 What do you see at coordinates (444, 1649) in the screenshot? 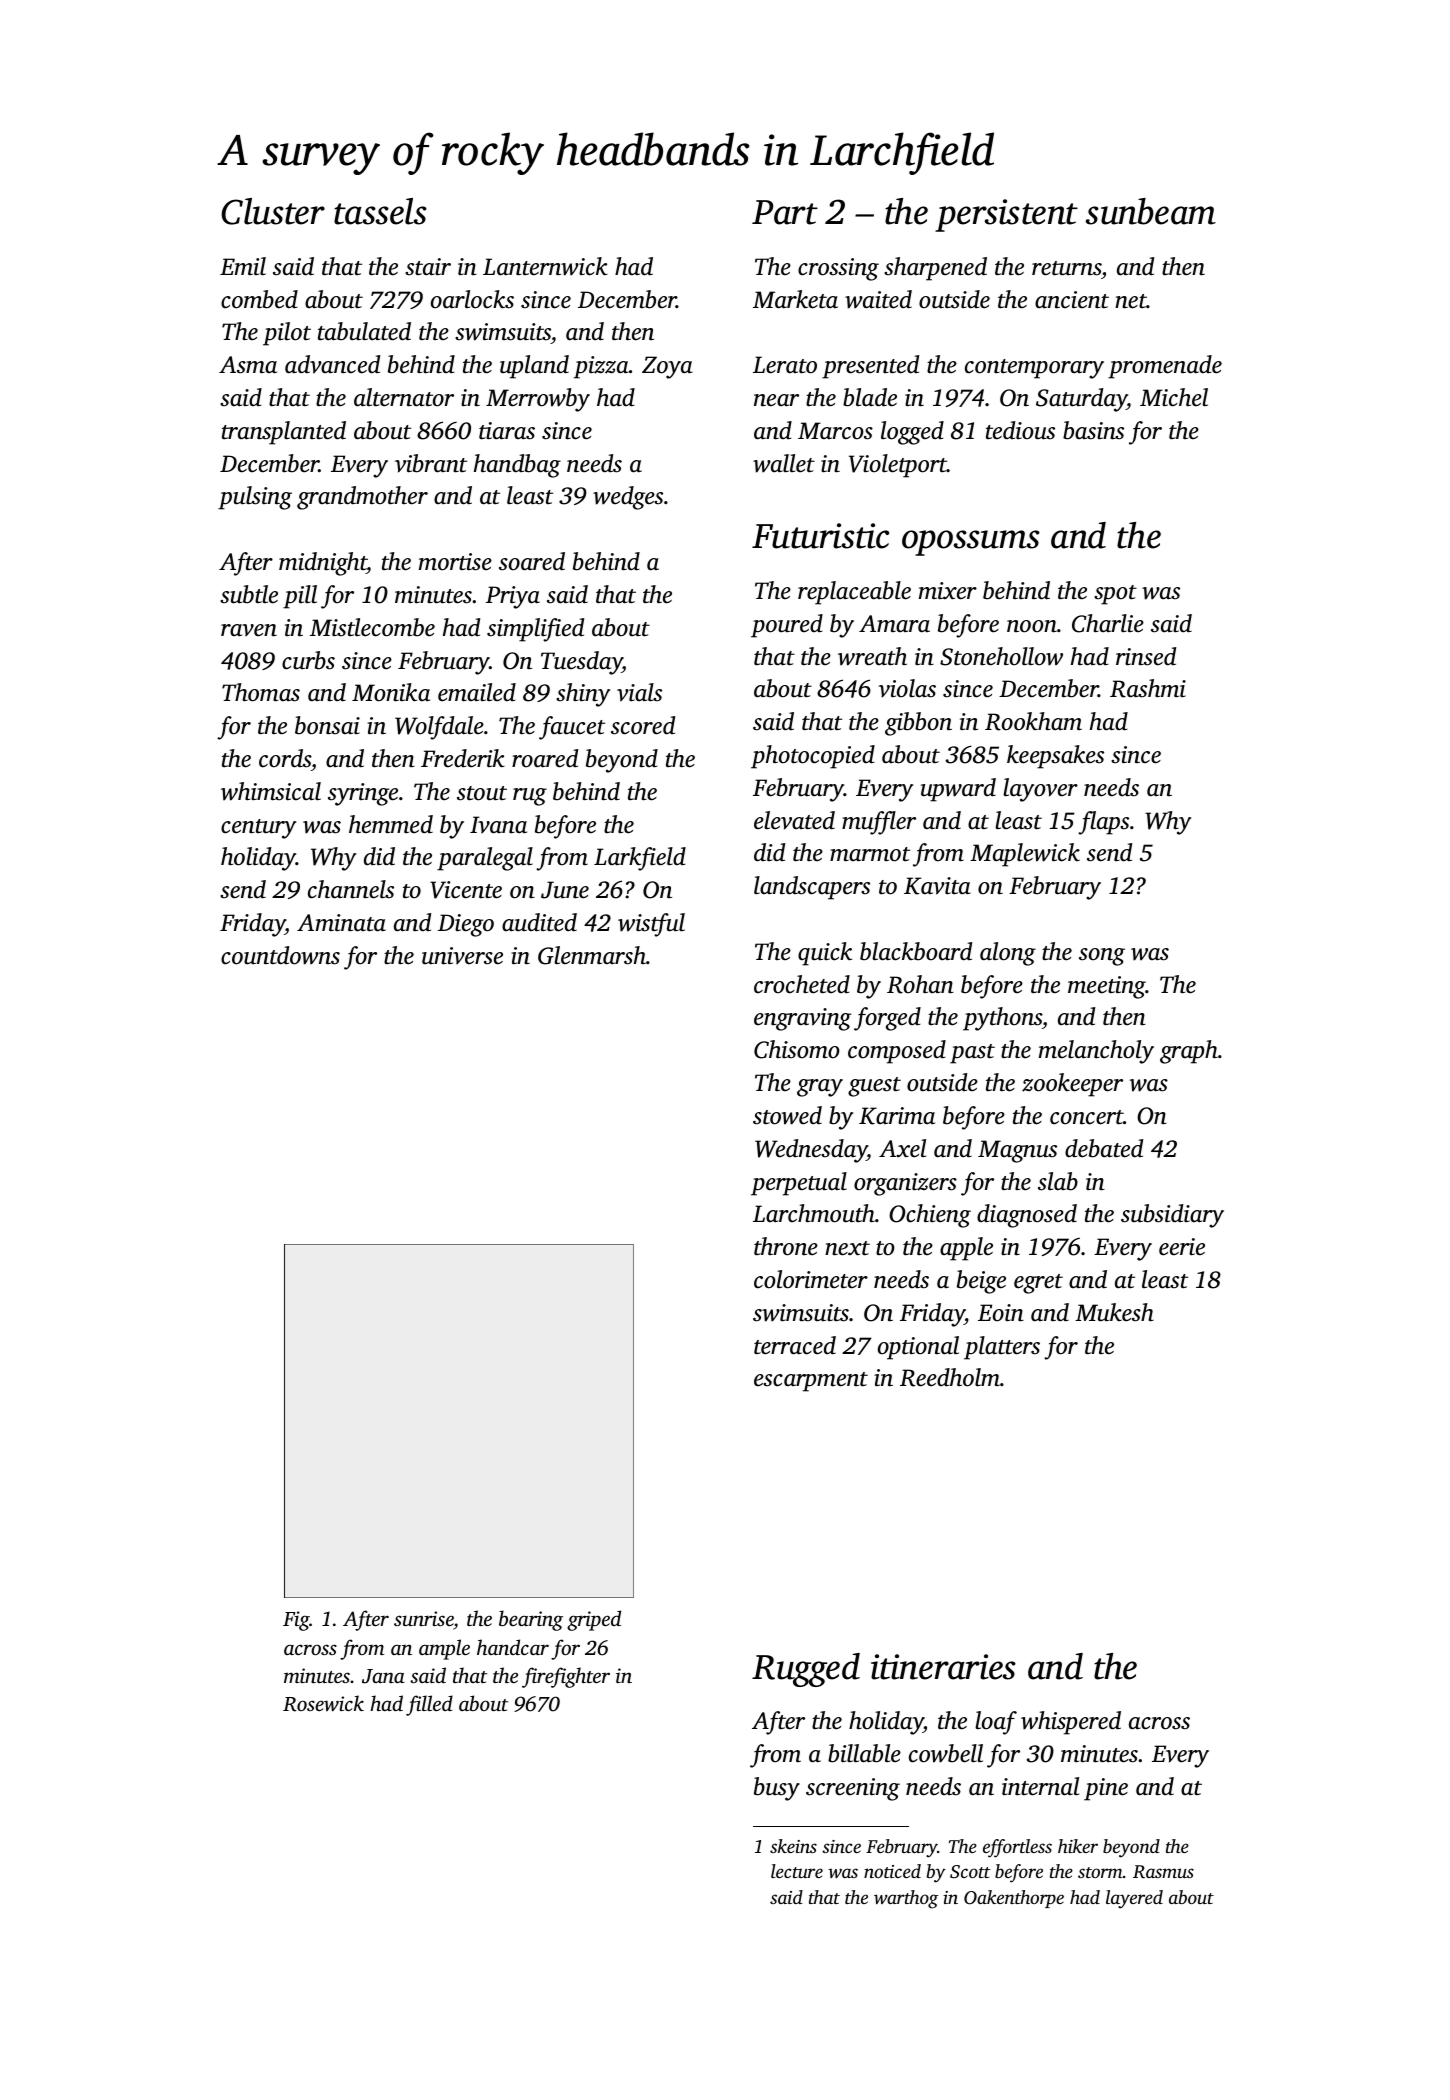
I see `ample` at bounding box center [444, 1649].
